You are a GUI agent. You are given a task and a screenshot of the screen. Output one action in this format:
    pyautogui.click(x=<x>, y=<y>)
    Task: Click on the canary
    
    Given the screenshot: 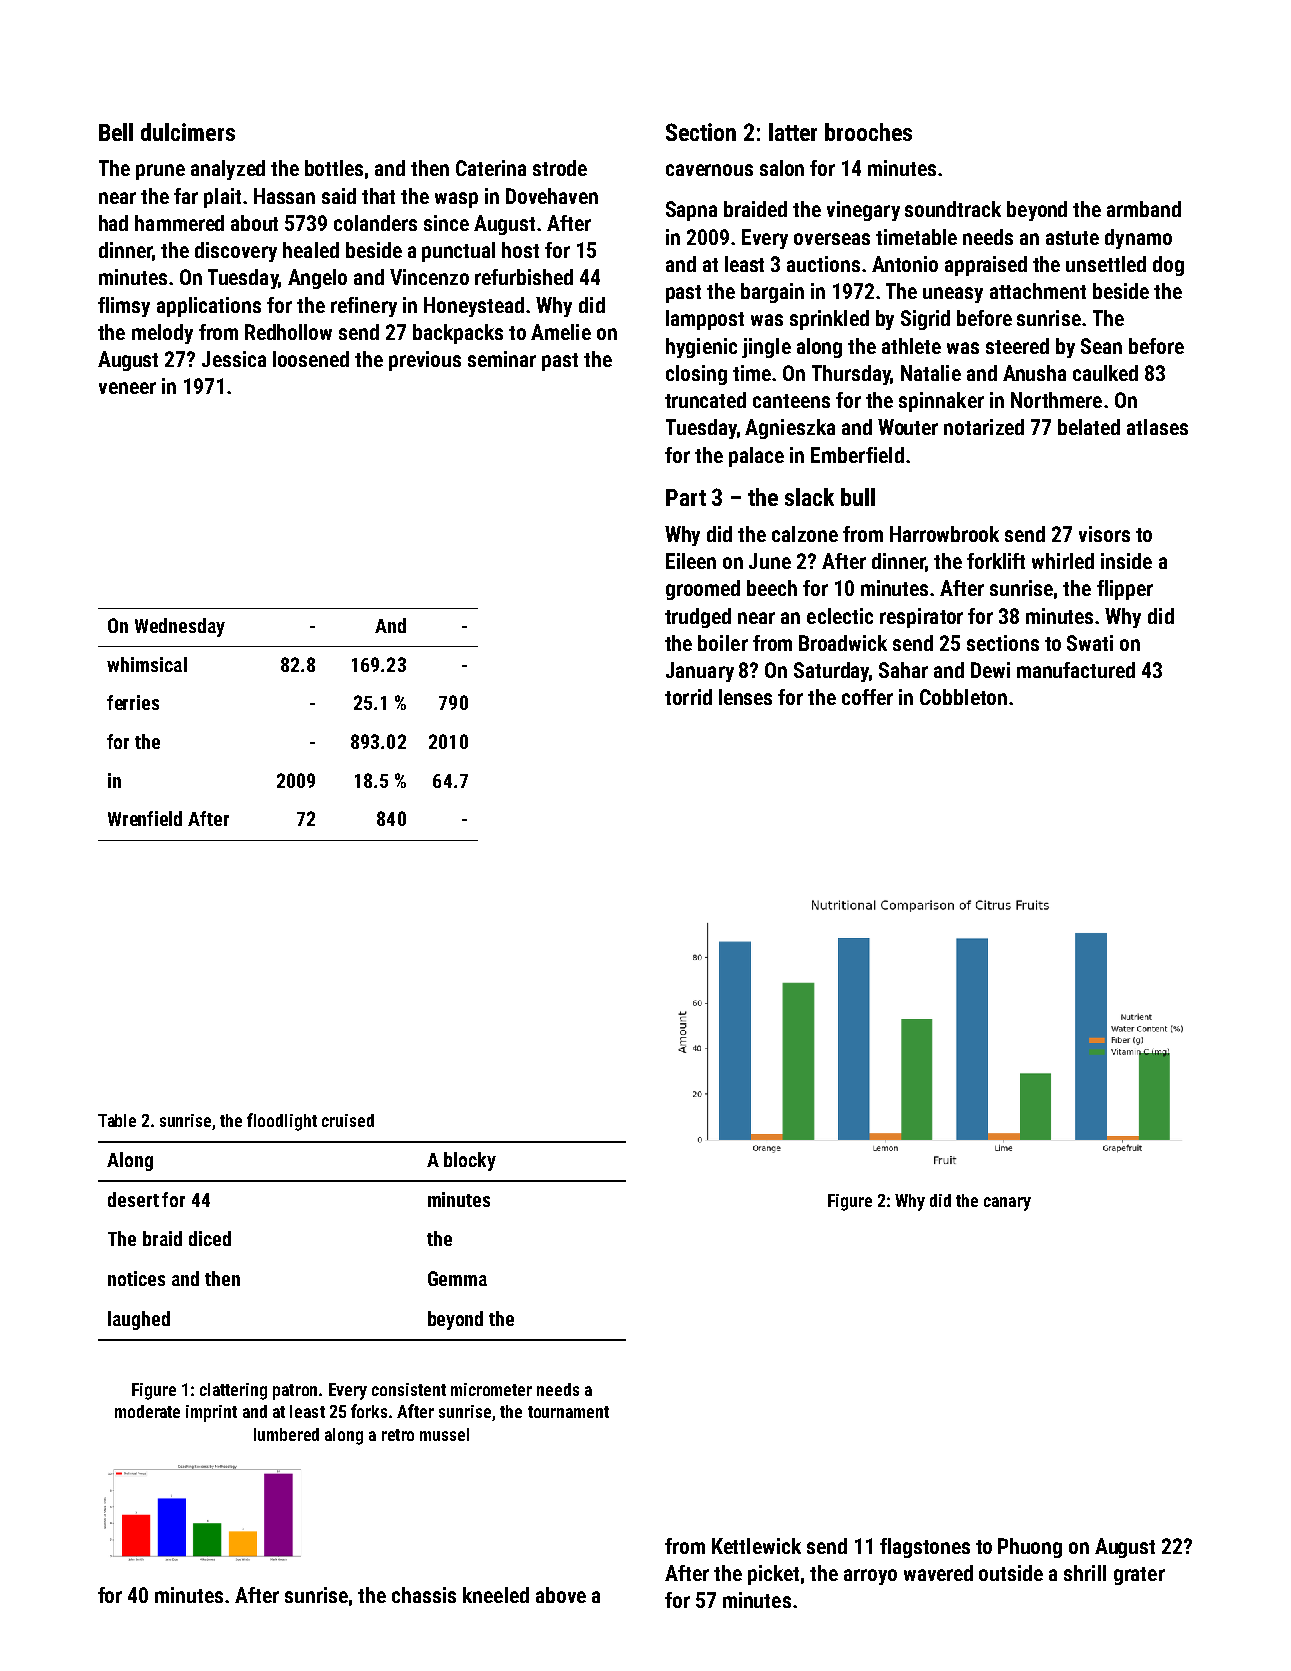 What is the action you would take?
    pyautogui.click(x=1007, y=1204)
